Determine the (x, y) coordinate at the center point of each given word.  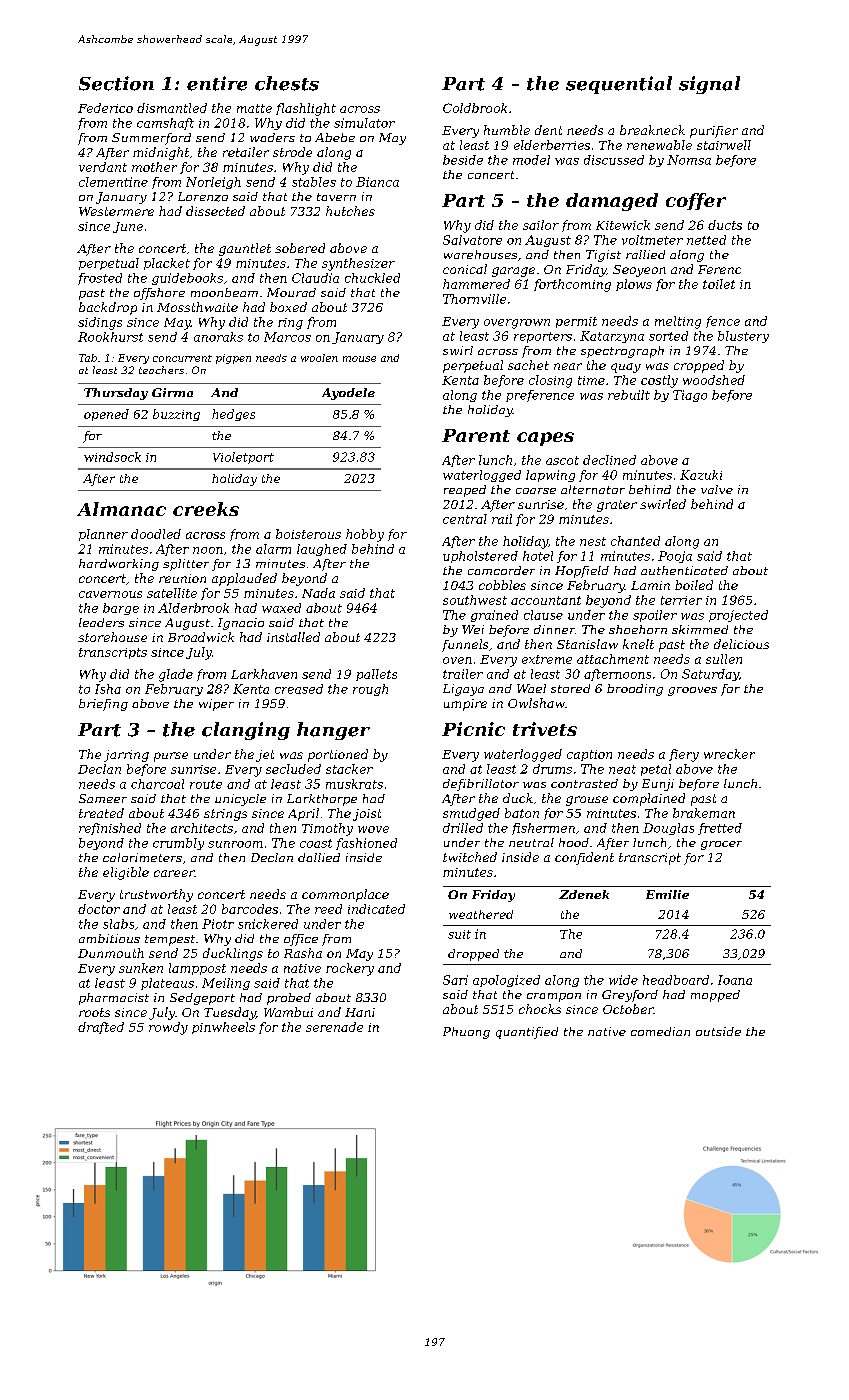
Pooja (675, 557)
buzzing (176, 415)
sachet (528, 365)
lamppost (197, 969)
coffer (696, 201)
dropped (473, 955)
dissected (215, 211)
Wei (473, 629)
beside (463, 160)
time (591, 380)
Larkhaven (264, 674)
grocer (721, 845)
